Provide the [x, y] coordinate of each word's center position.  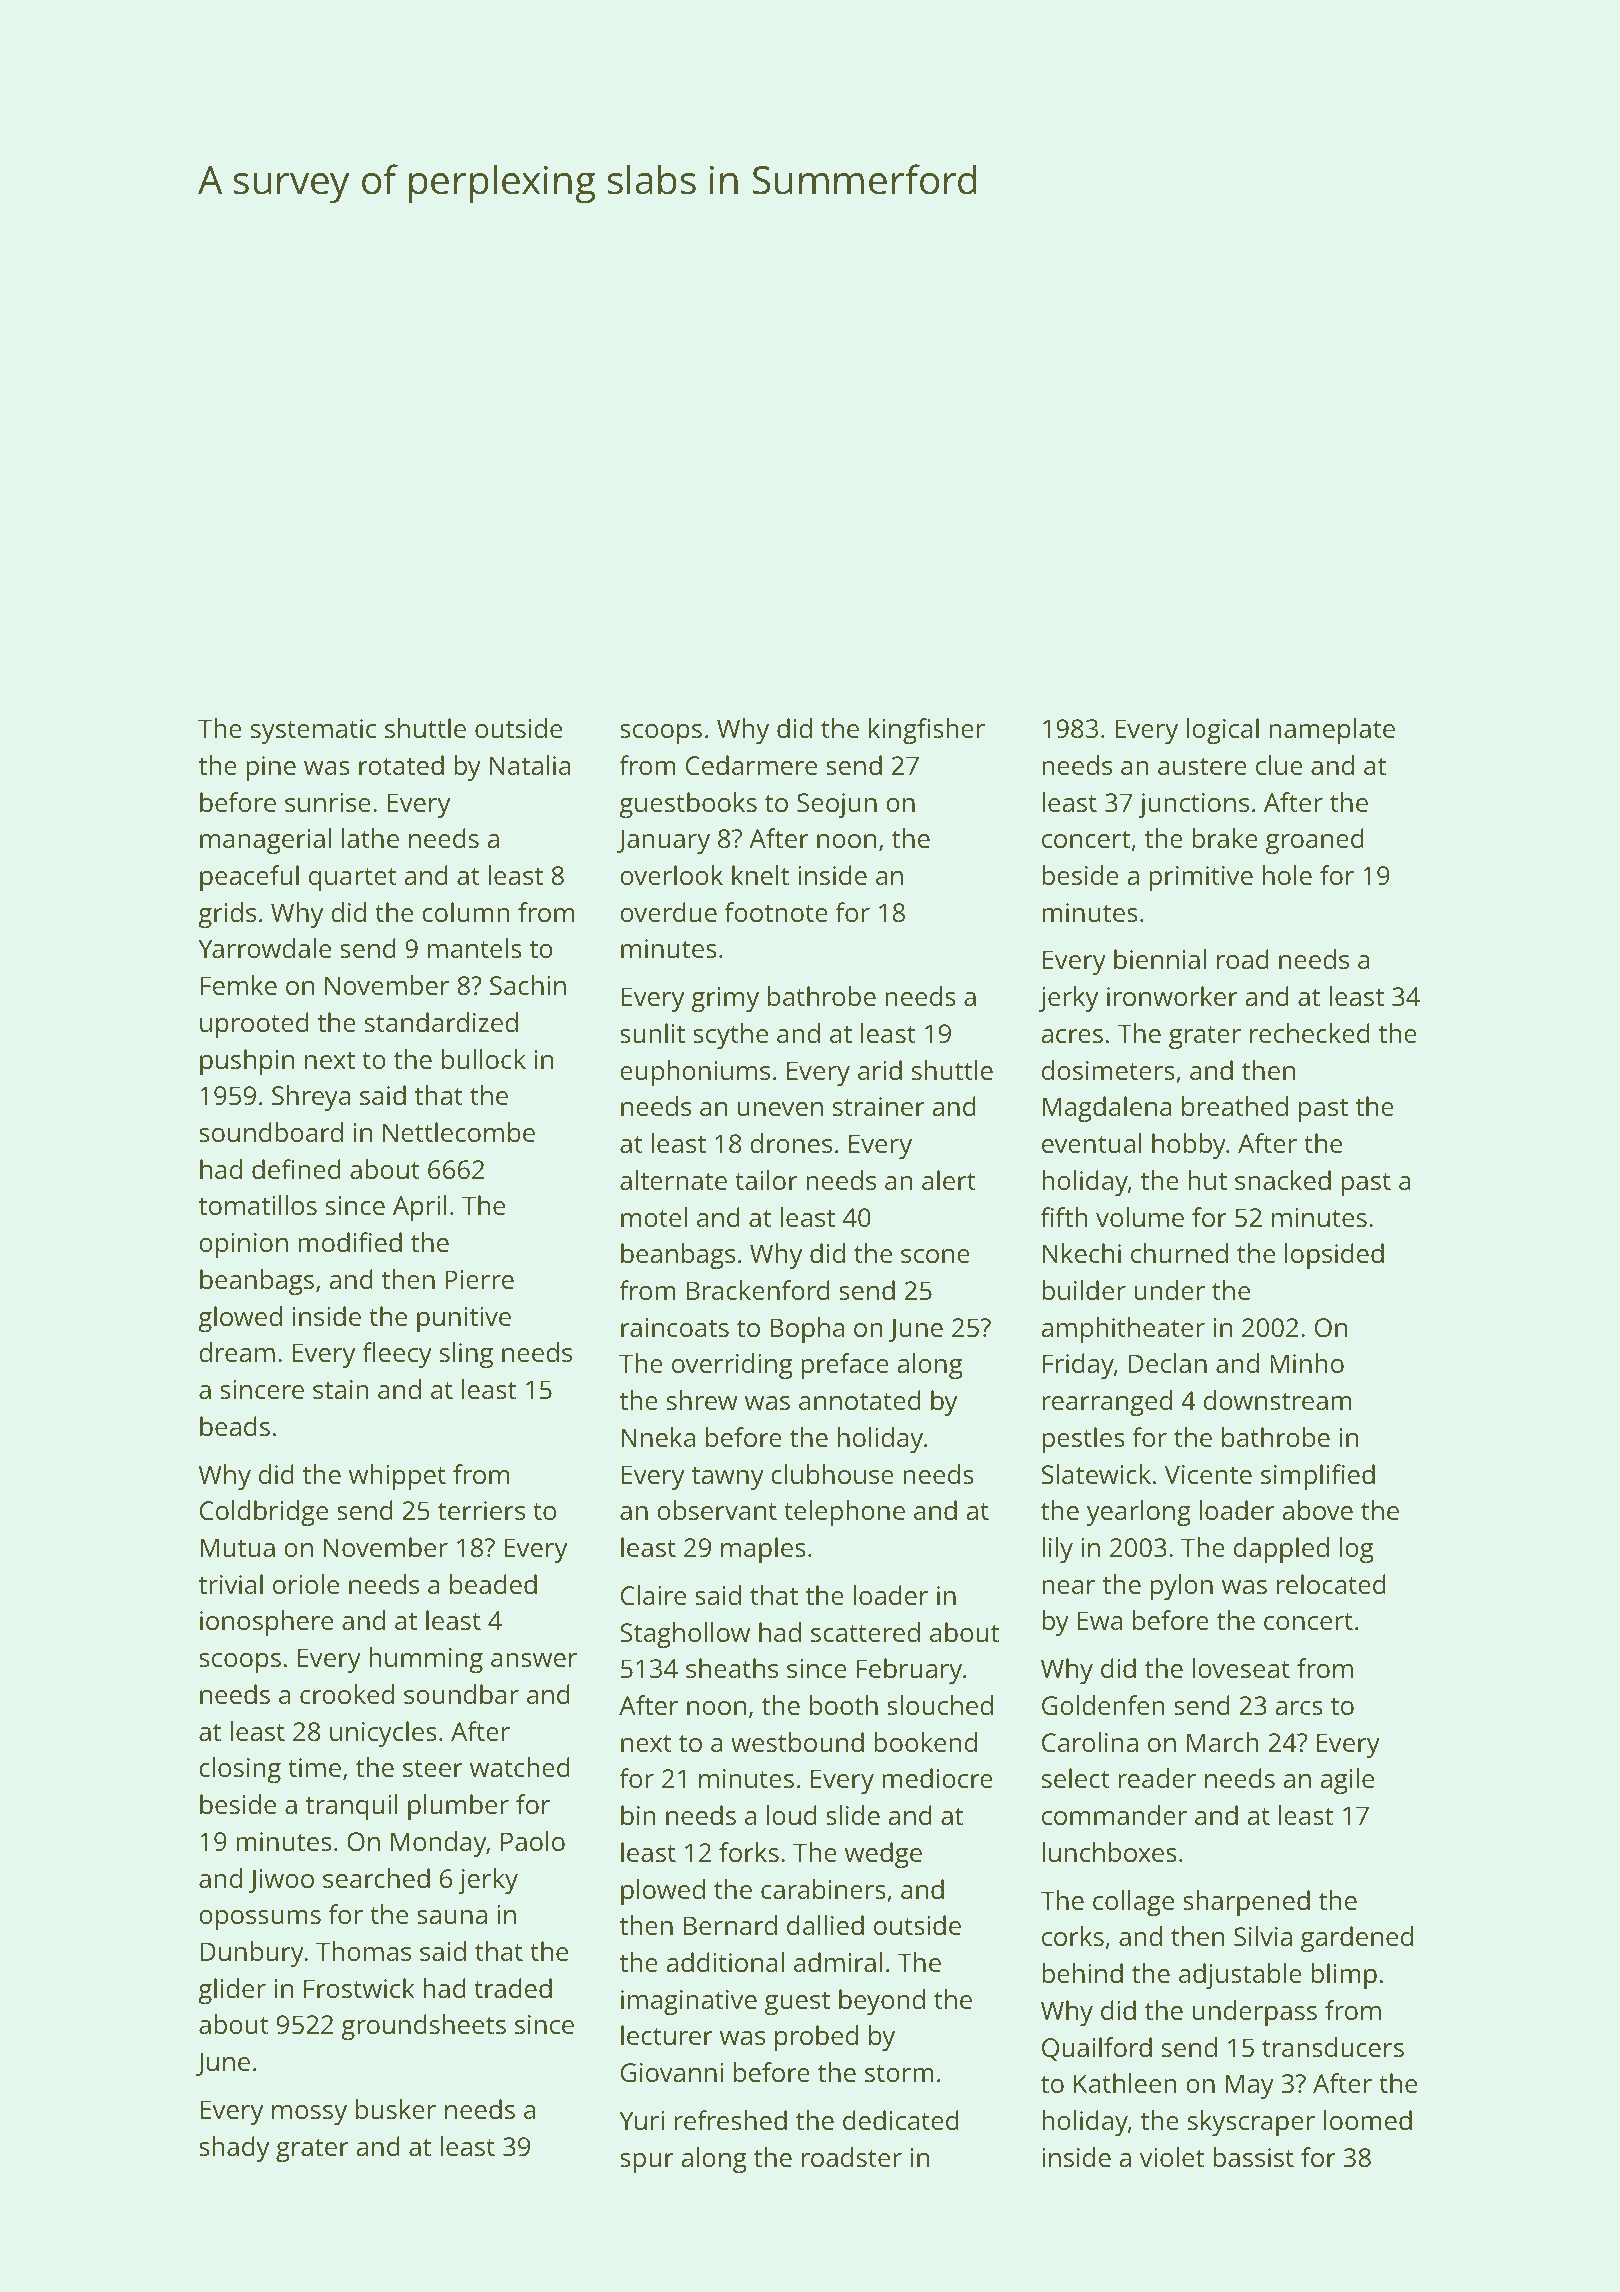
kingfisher [927, 731]
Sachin [528, 985]
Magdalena [1107, 1109]
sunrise [328, 802]
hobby [1189, 1146]
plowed [663, 1892]
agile [1347, 1781]
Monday [438, 1844]
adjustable [1240, 1976]
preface [845, 1366]
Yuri [641, 2120]
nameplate [1332, 731]
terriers [481, 1510]
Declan [1168, 1363]
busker [396, 2109]
